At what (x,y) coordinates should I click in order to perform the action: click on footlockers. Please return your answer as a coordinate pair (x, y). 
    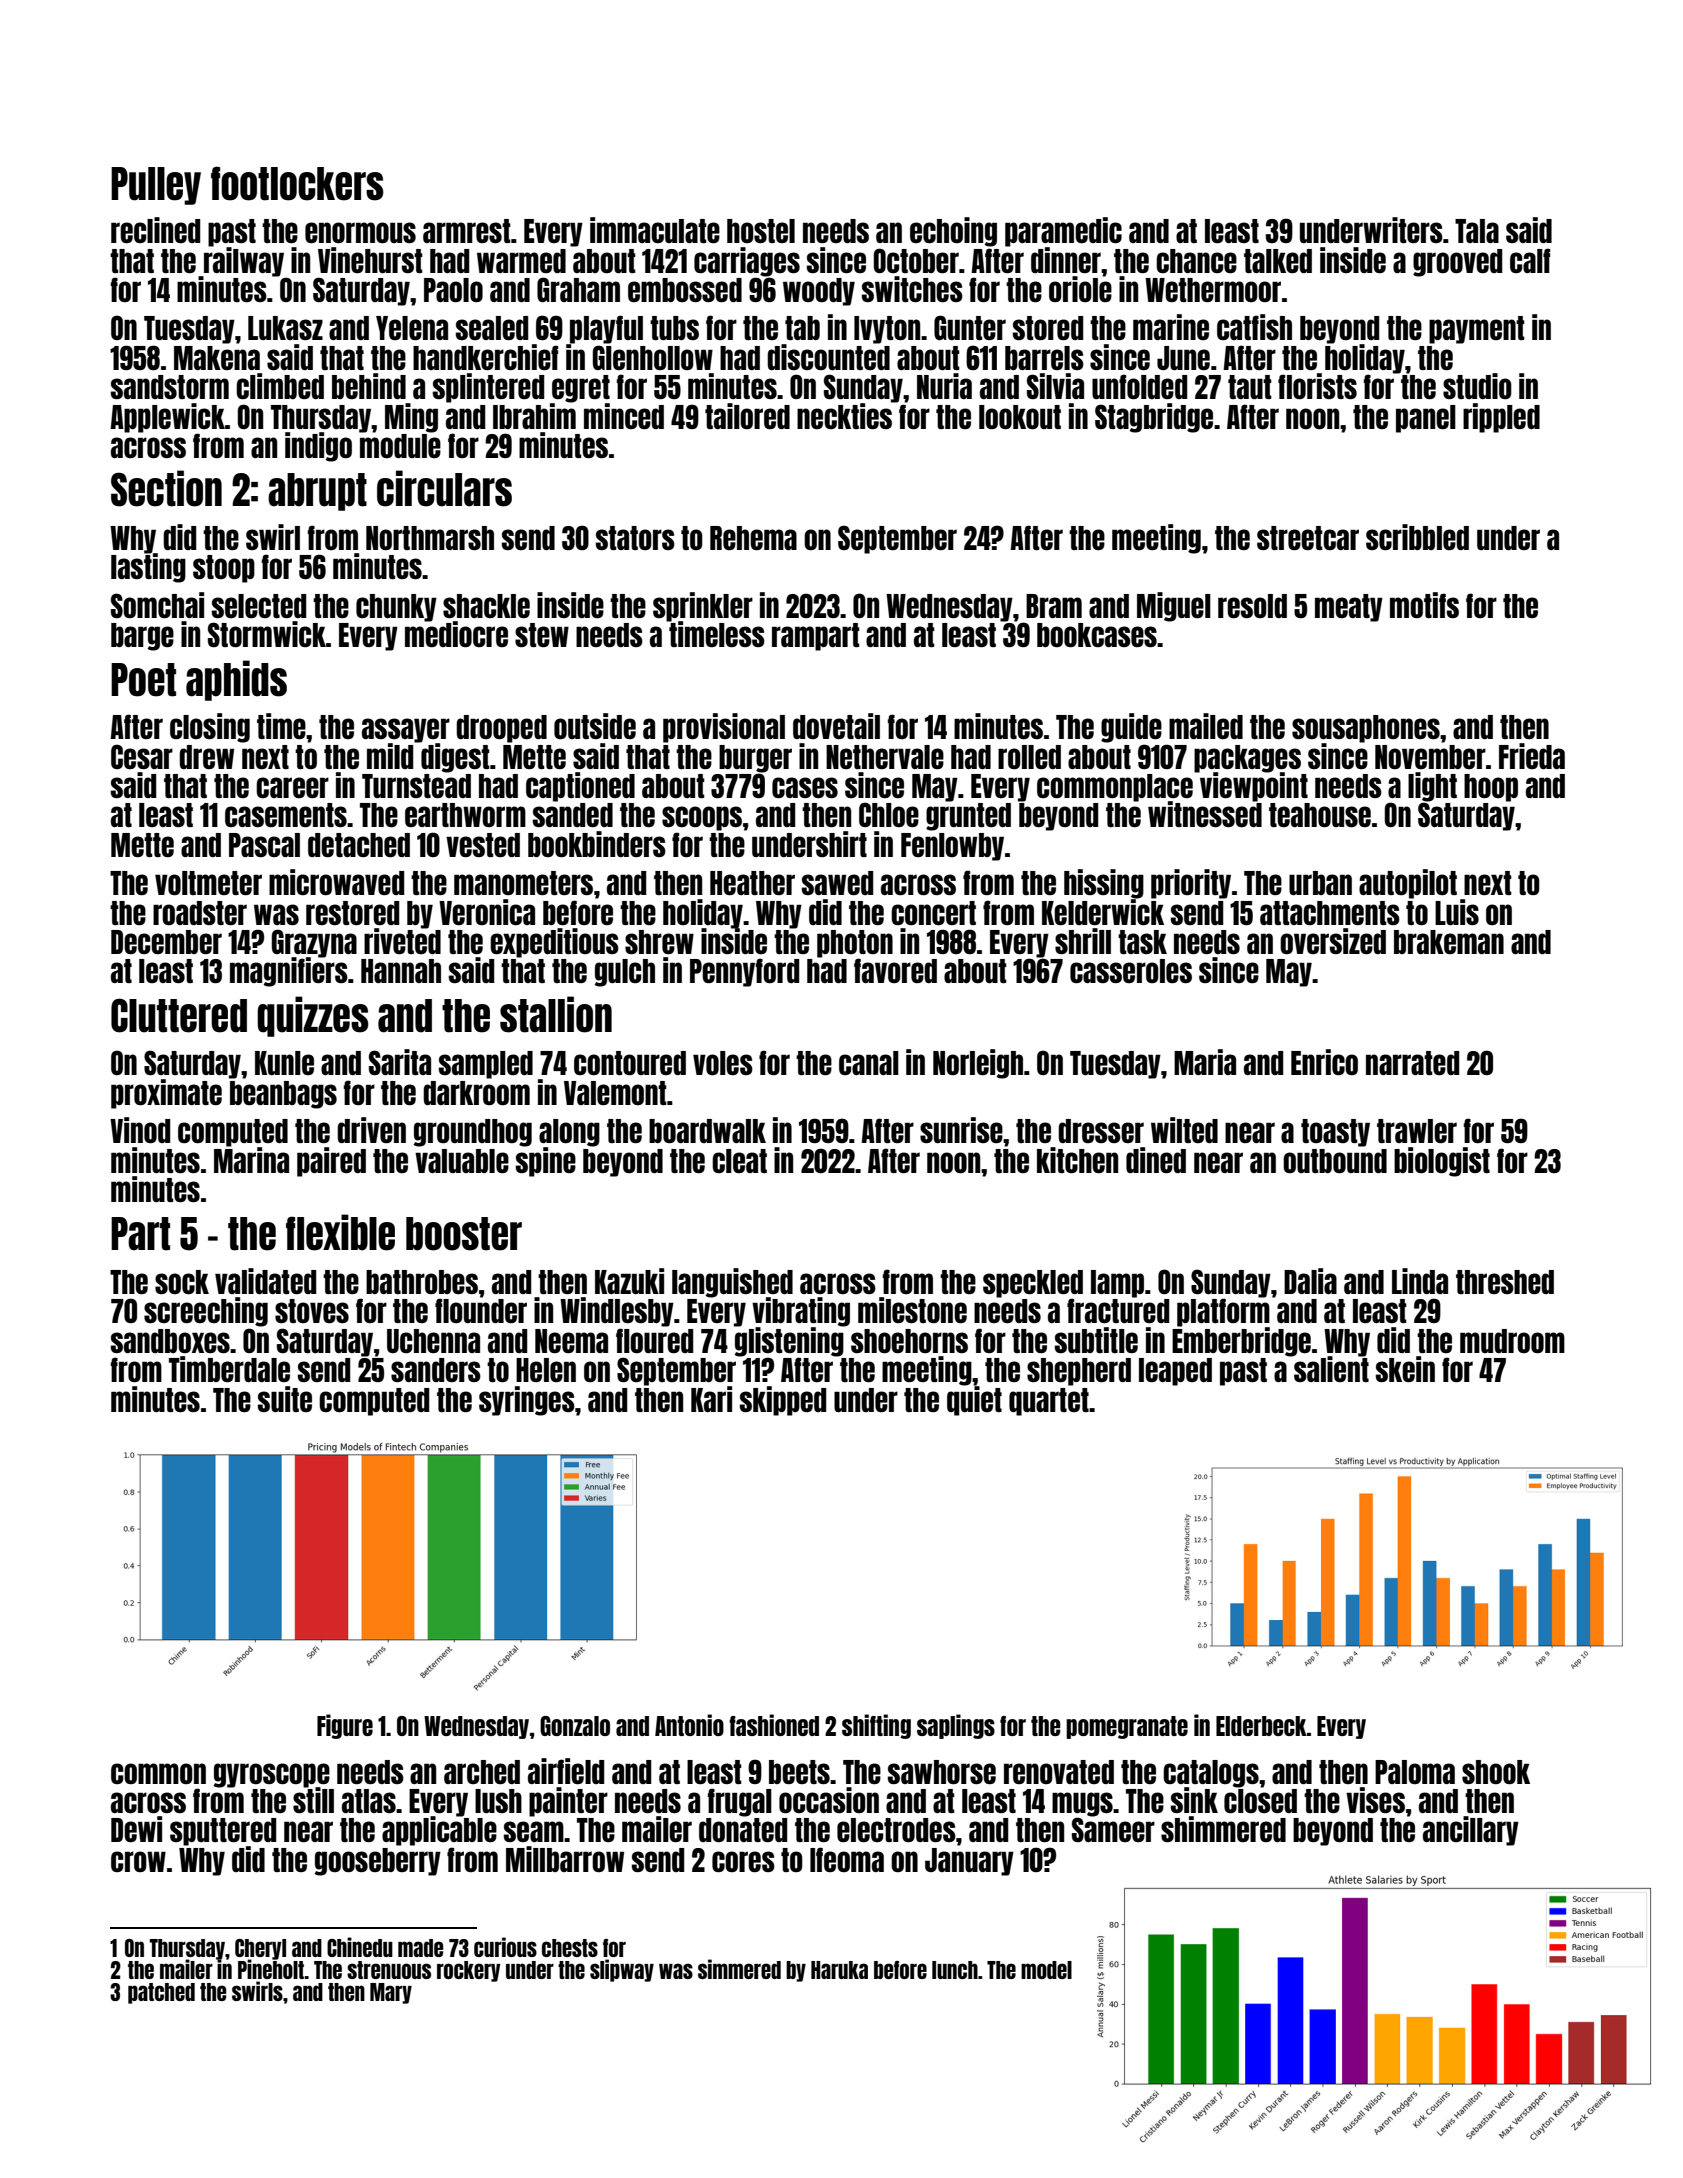
    Looking at the image, I should click on (297, 183).
